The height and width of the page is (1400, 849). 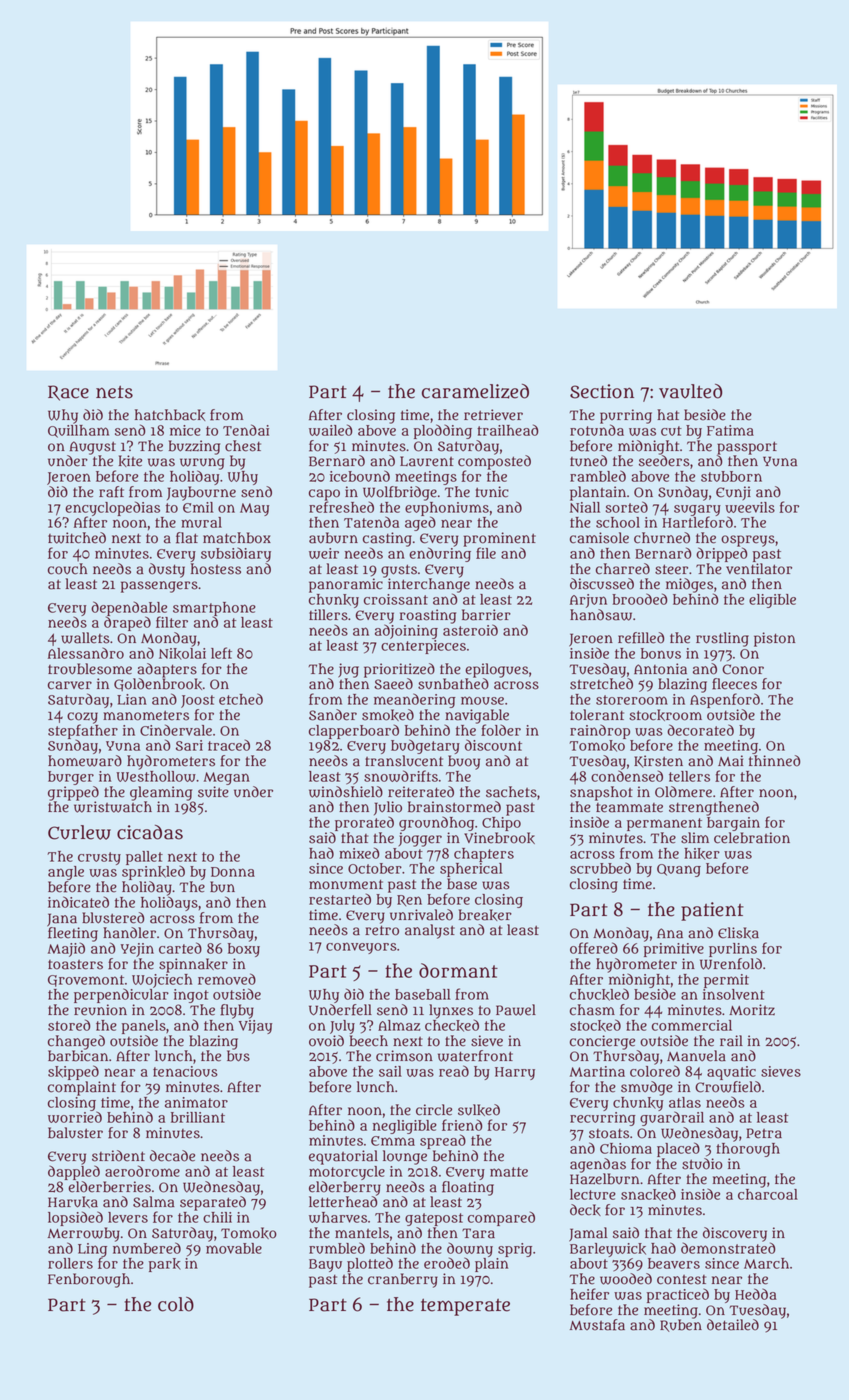 I want to click on tenacious, so click(x=185, y=1071).
